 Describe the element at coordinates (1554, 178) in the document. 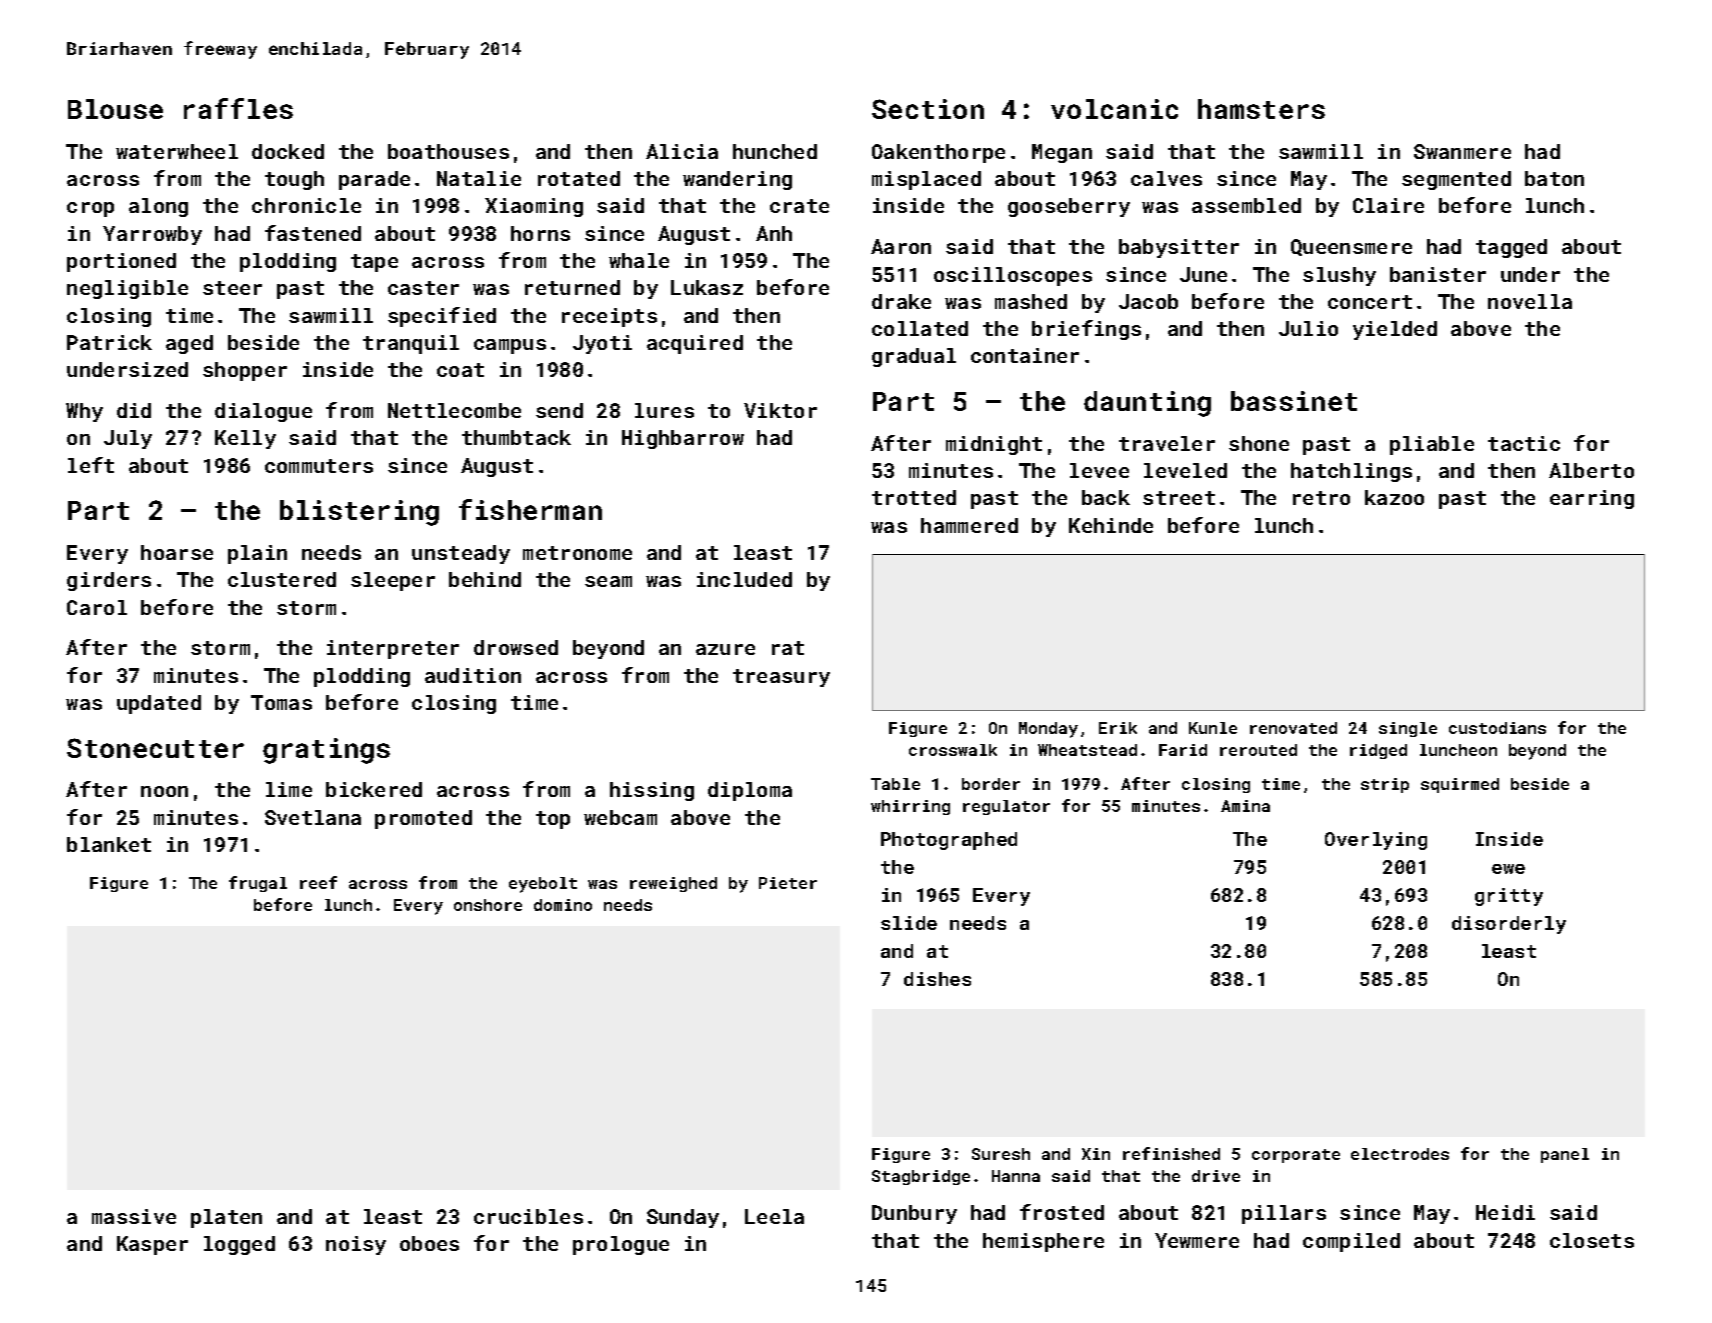

I see `baton` at that location.
